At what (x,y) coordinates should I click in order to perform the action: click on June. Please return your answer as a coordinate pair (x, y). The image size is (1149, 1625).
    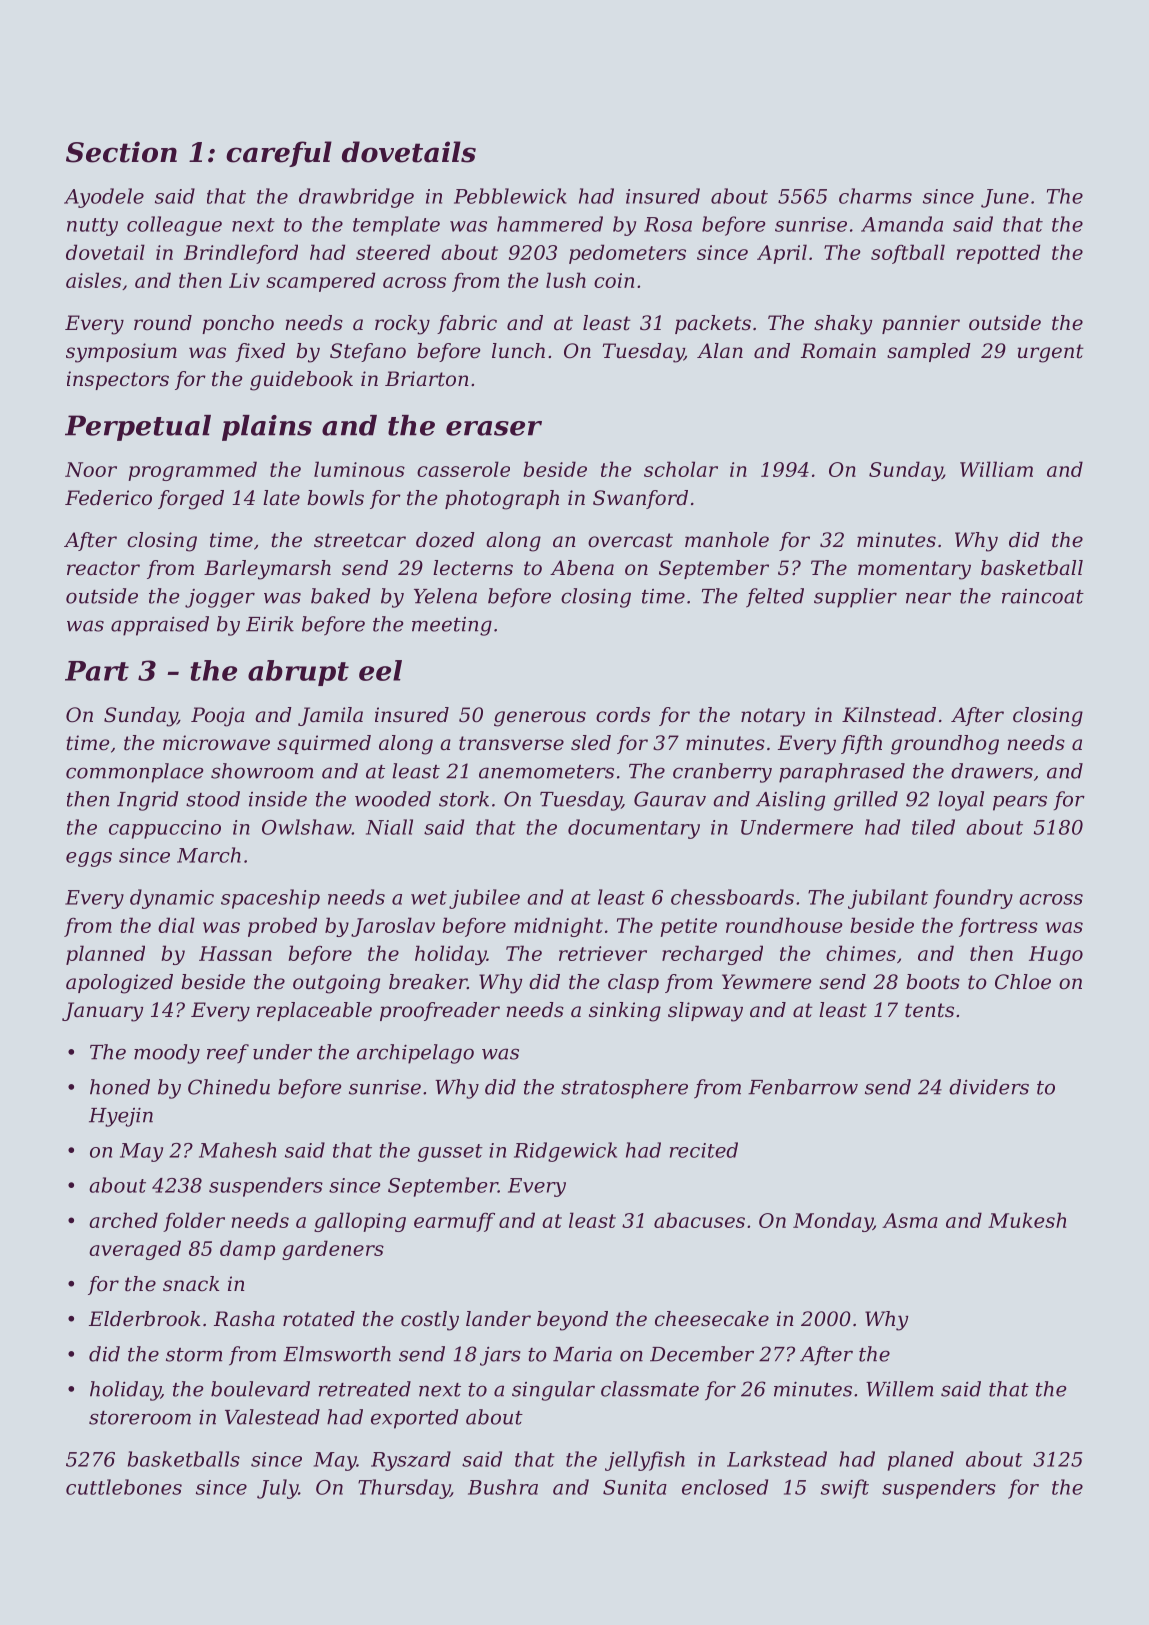
    Looking at the image, I should click on (1005, 198).
